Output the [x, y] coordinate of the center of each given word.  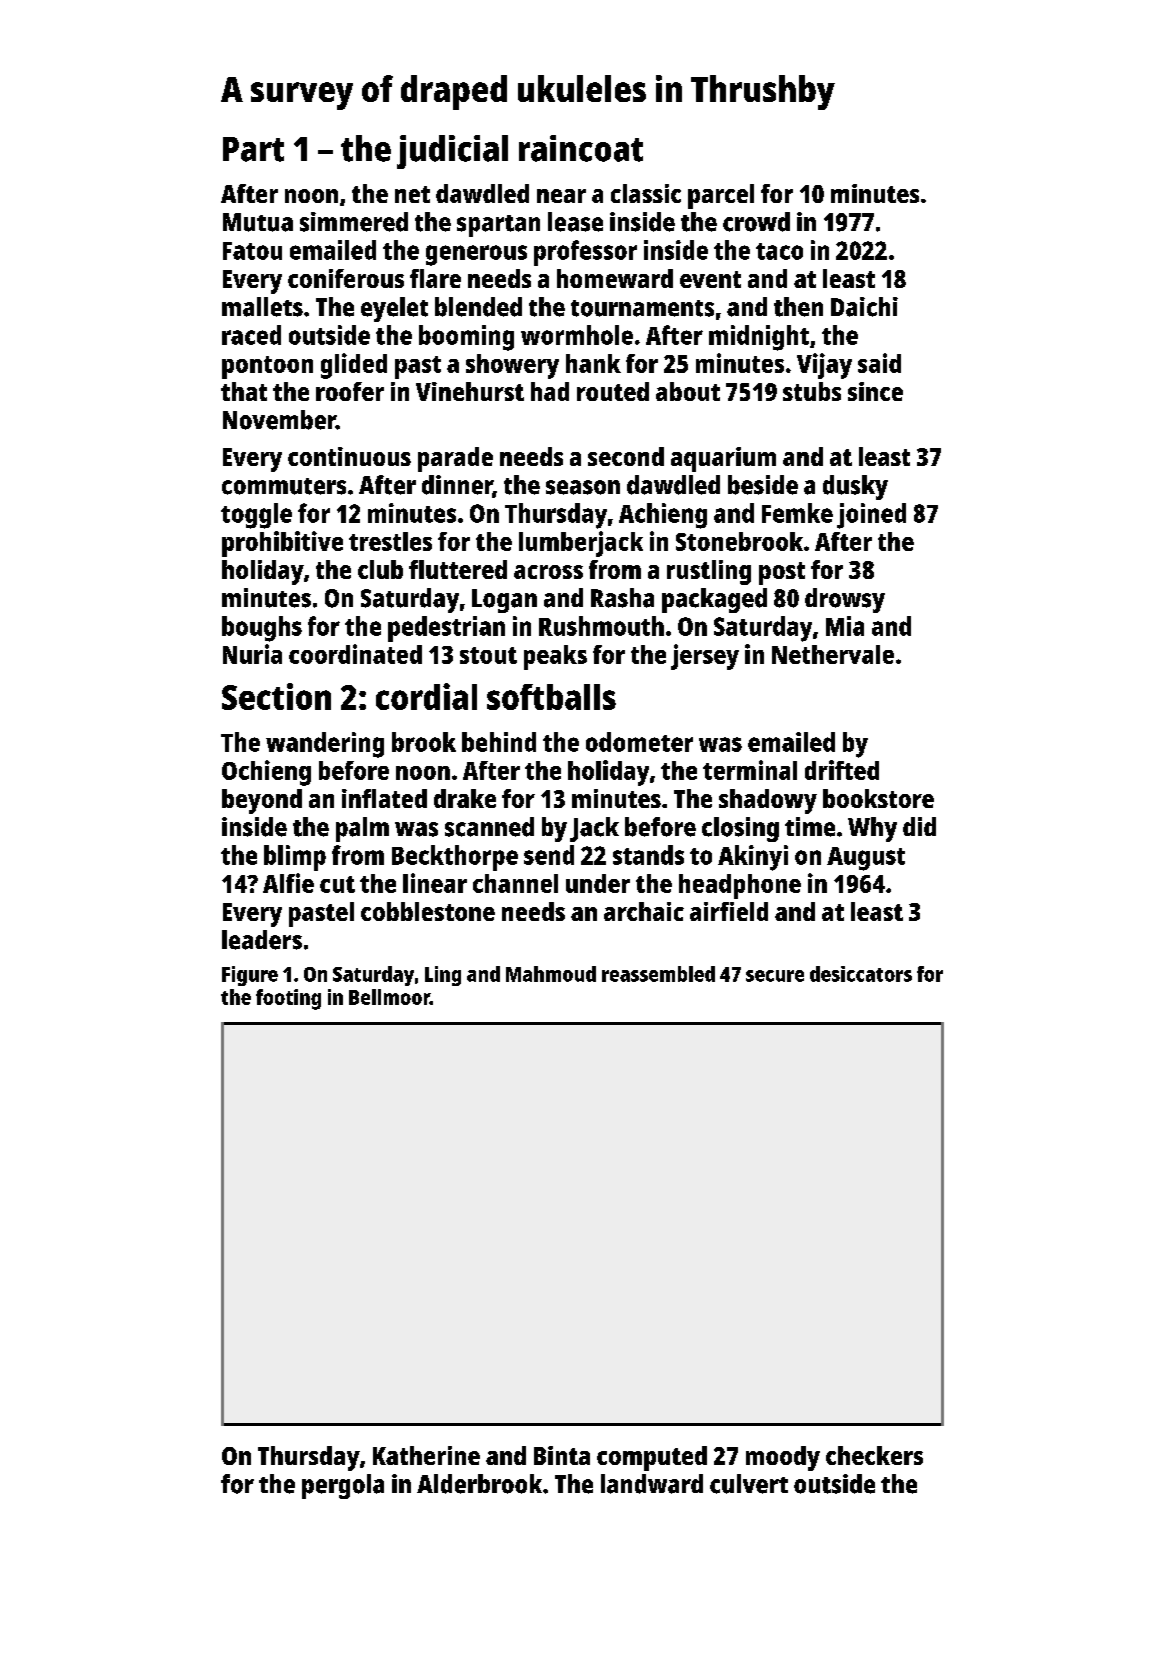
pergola [343, 1486]
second [626, 456]
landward [652, 1484]
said [879, 363]
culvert [749, 1484]
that [244, 391]
